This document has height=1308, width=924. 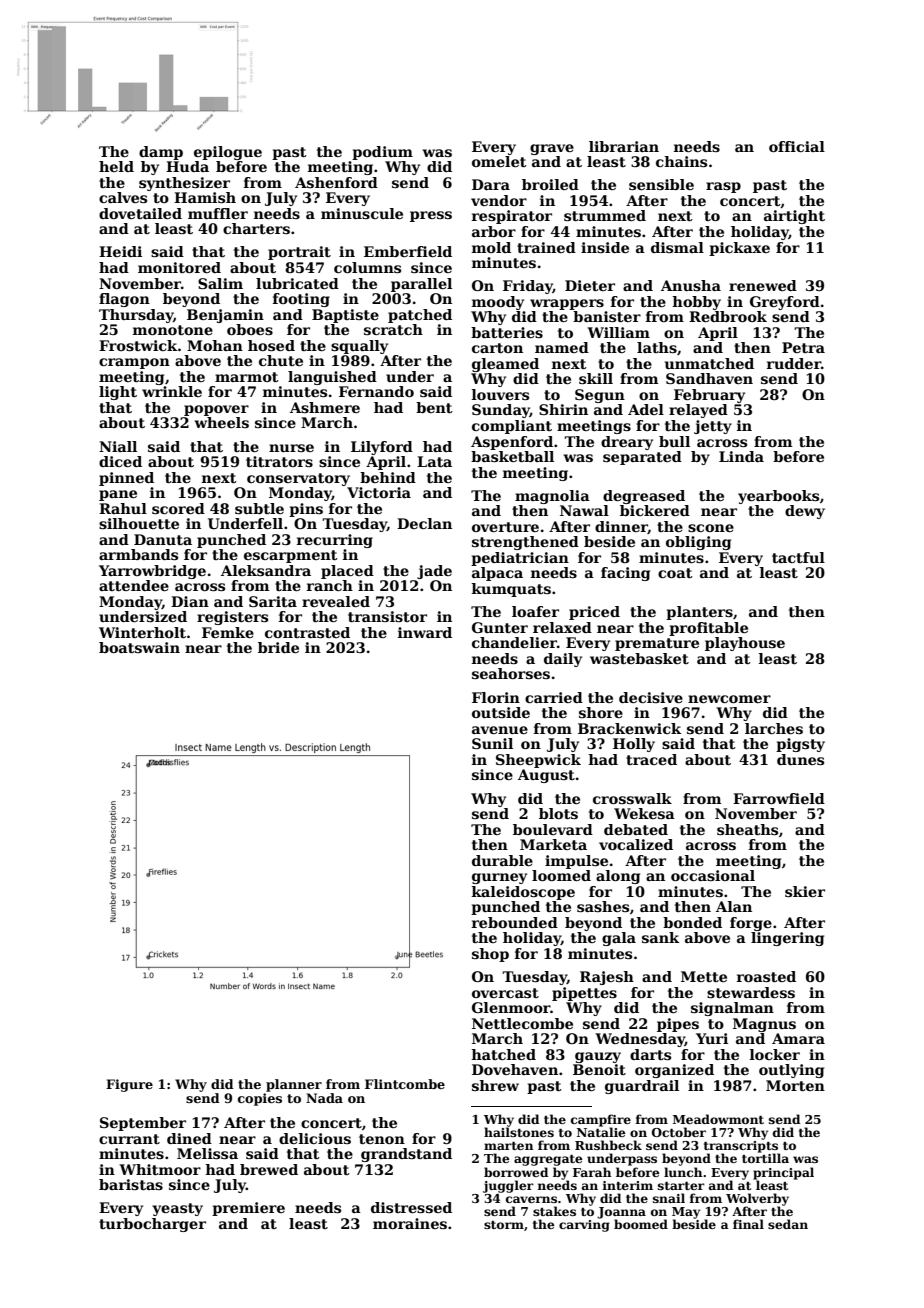 I want to click on newcomer, so click(x=729, y=699).
